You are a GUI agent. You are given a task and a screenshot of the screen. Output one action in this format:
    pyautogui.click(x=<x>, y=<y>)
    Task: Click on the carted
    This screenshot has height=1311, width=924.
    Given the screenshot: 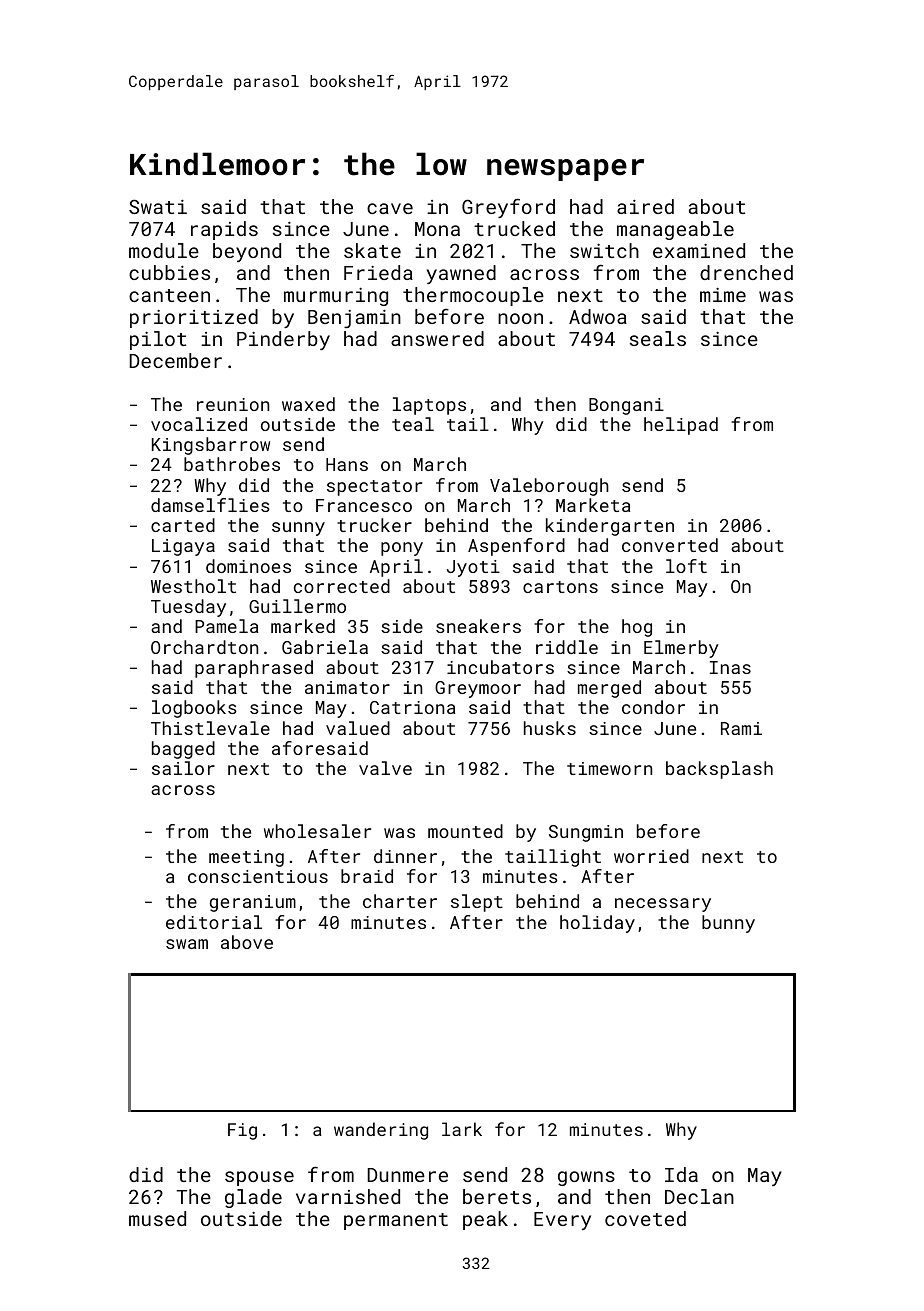 What is the action you would take?
    pyautogui.click(x=183, y=525)
